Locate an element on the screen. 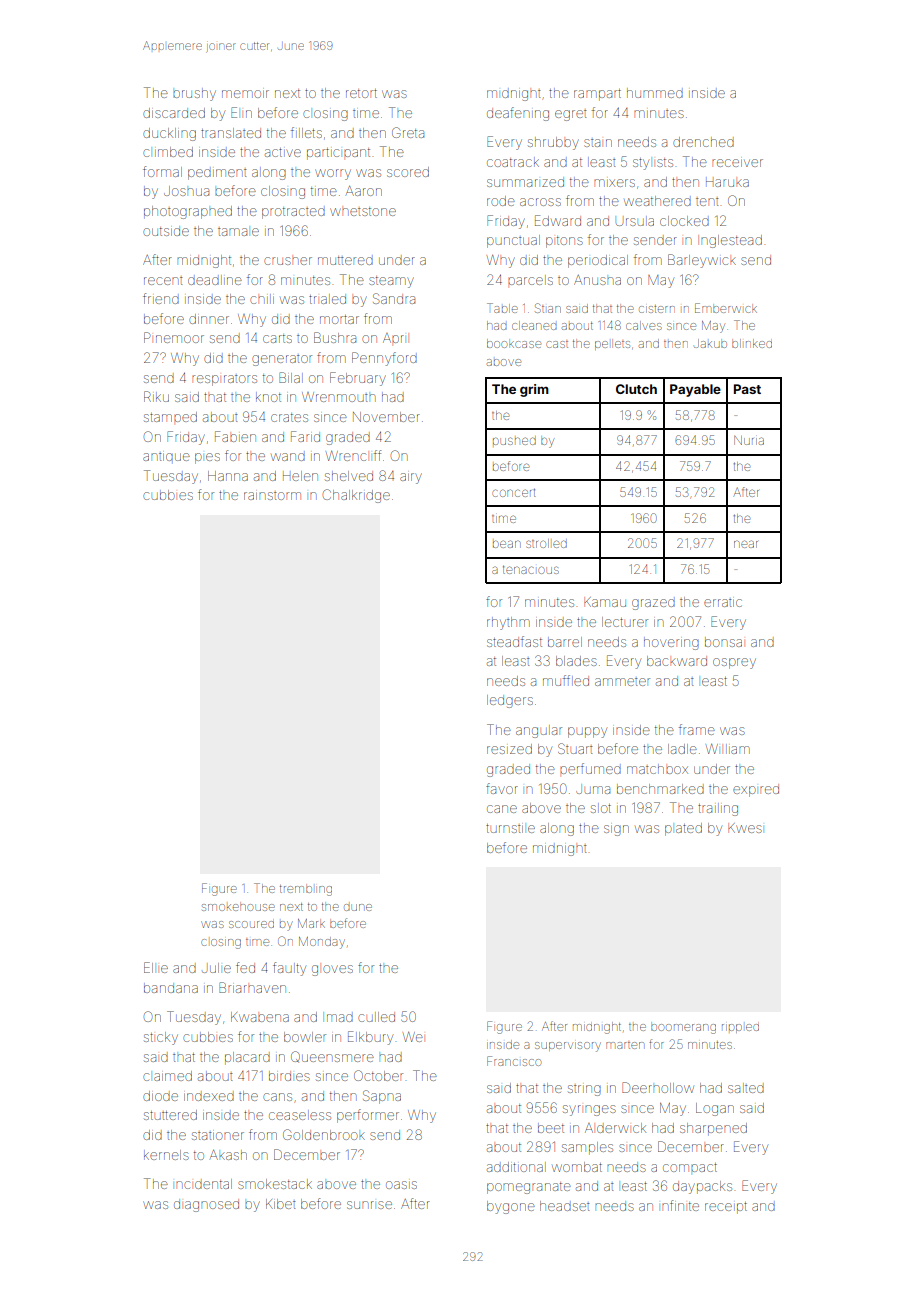  drenched is located at coordinates (703, 142).
